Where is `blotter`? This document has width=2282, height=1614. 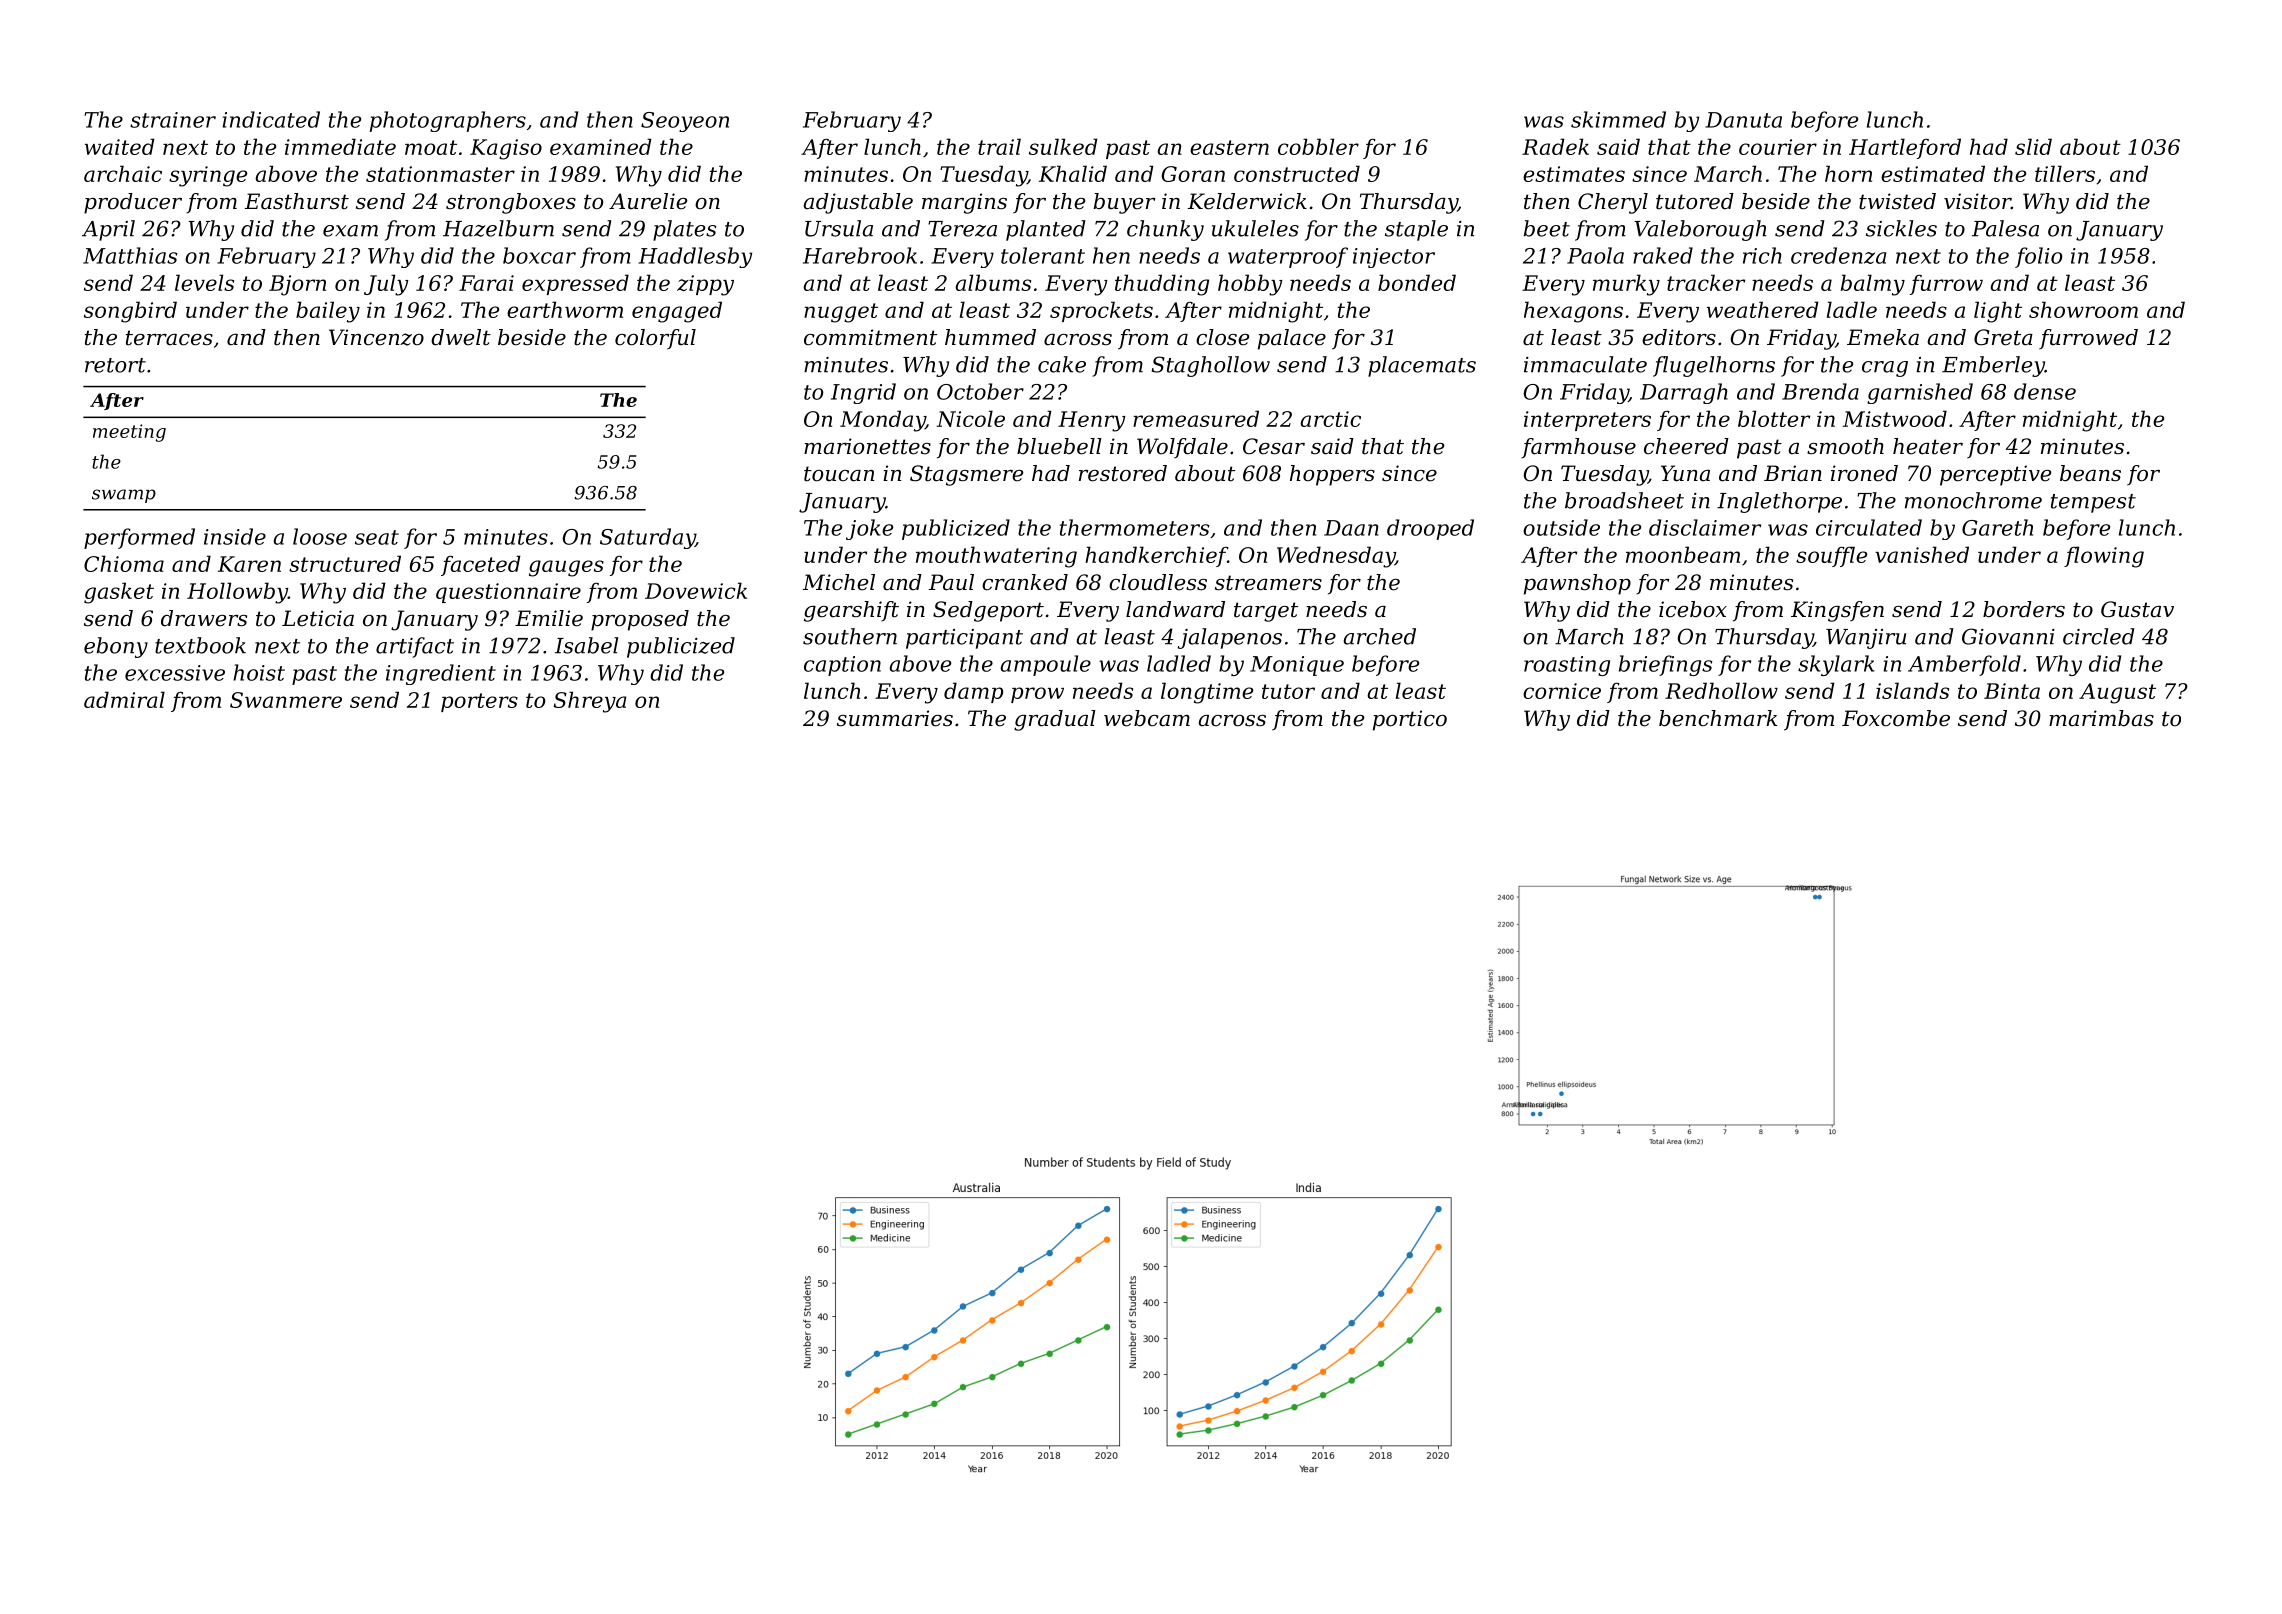 blotter is located at coordinates (1774, 418).
